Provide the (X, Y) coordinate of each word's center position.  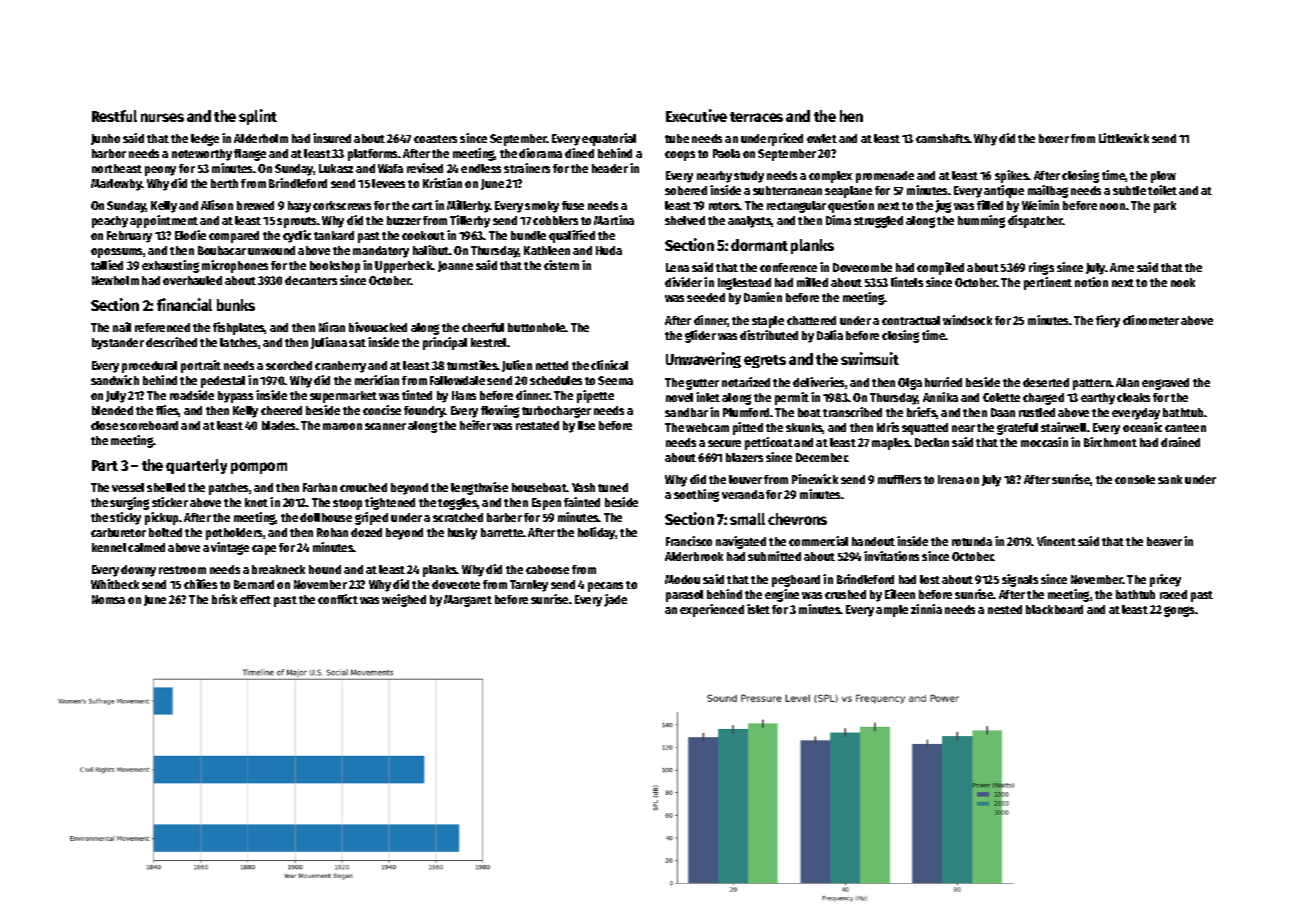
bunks (236, 305)
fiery (1108, 321)
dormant (759, 245)
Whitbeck (115, 584)
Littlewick (1124, 138)
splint (258, 117)
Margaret (468, 601)
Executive (696, 115)
